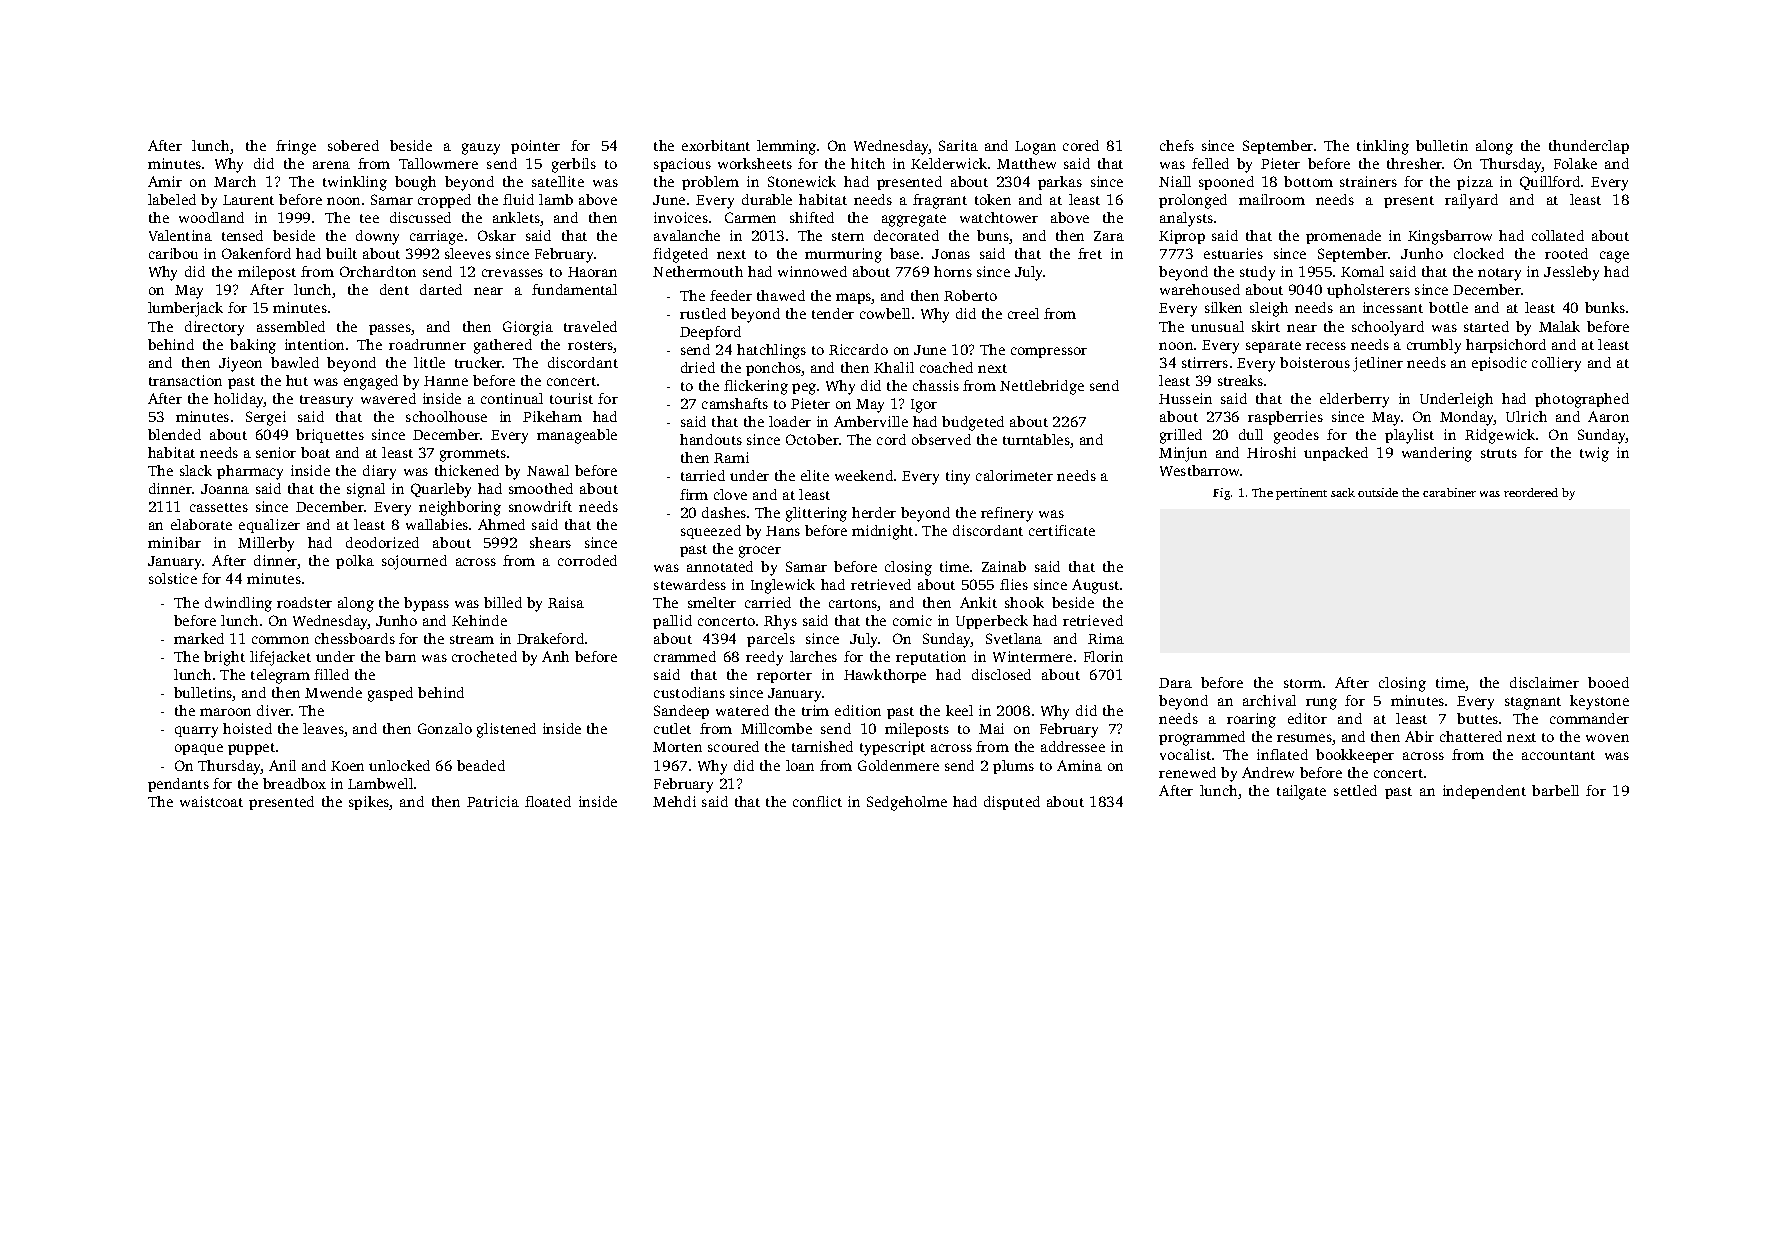  What do you see at coordinates (347, 766) in the image?
I see `Koen` at bounding box center [347, 766].
